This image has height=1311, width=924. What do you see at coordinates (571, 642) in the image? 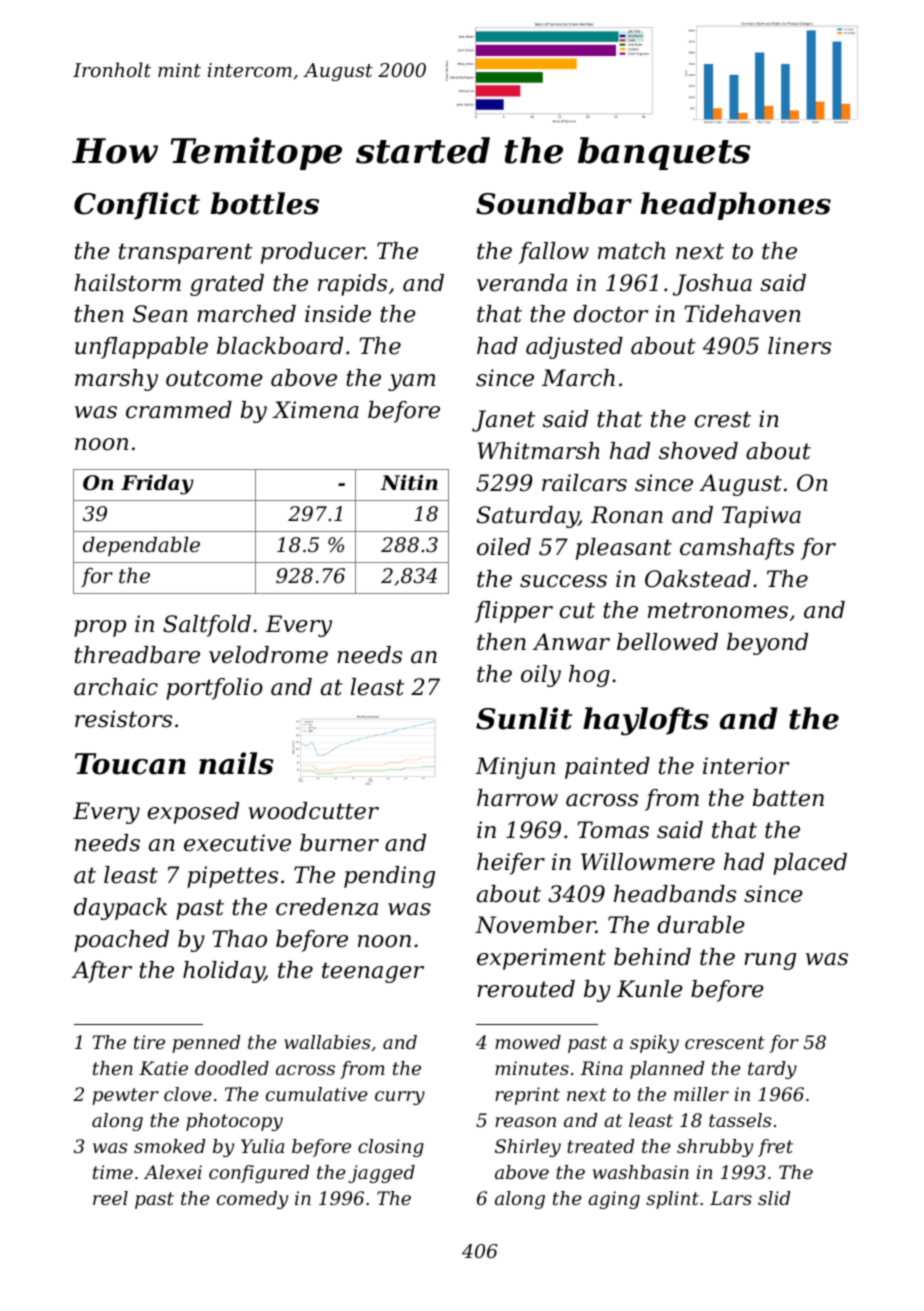
I see `Anwar` at bounding box center [571, 642].
